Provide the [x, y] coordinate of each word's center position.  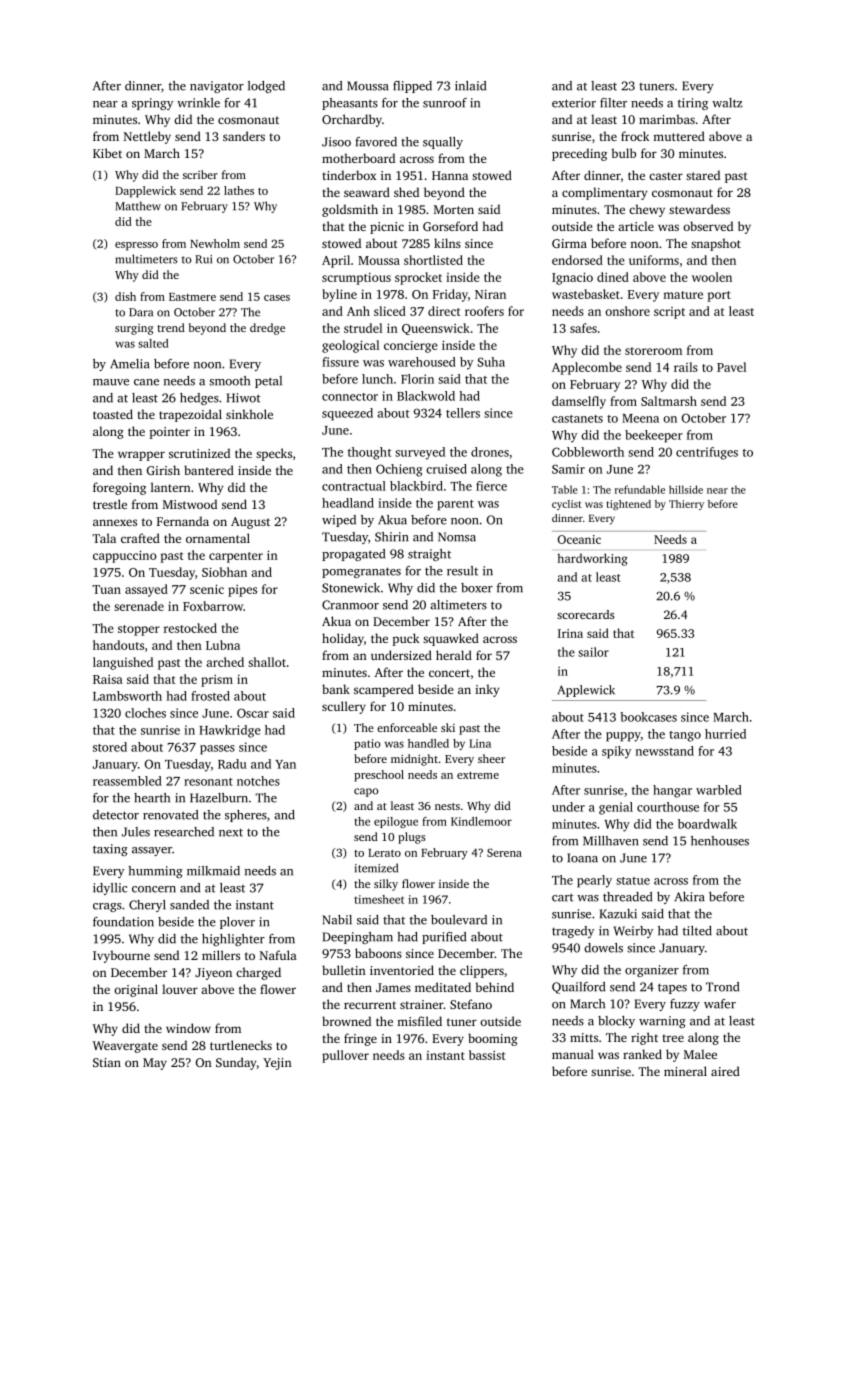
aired [725, 1071]
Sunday [236, 1063]
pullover [345, 1056]
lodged [266, 87]
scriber [200, 174]
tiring [693, 104]
